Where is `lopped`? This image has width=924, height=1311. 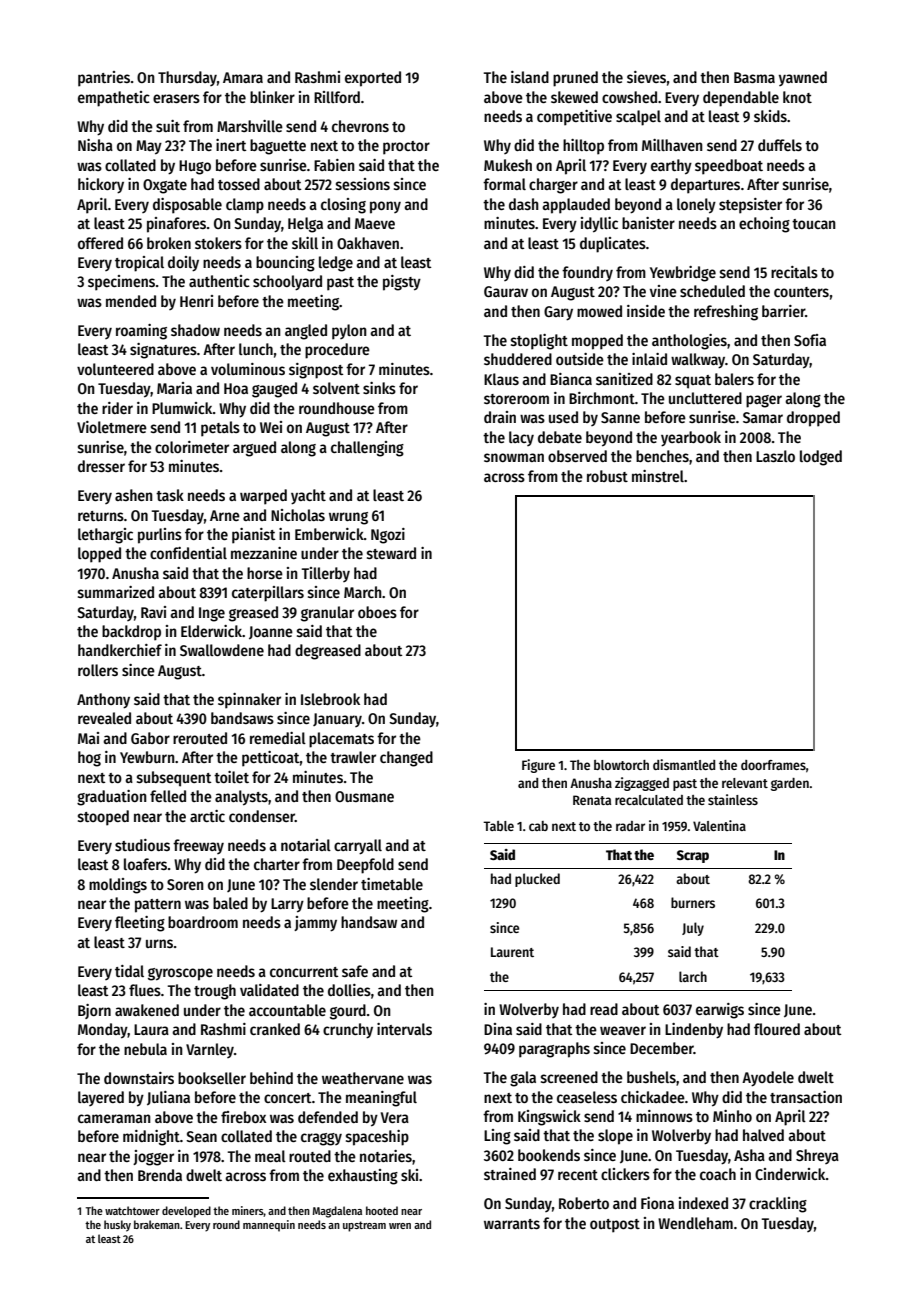 lopped is located at coordinates (99, 555).
